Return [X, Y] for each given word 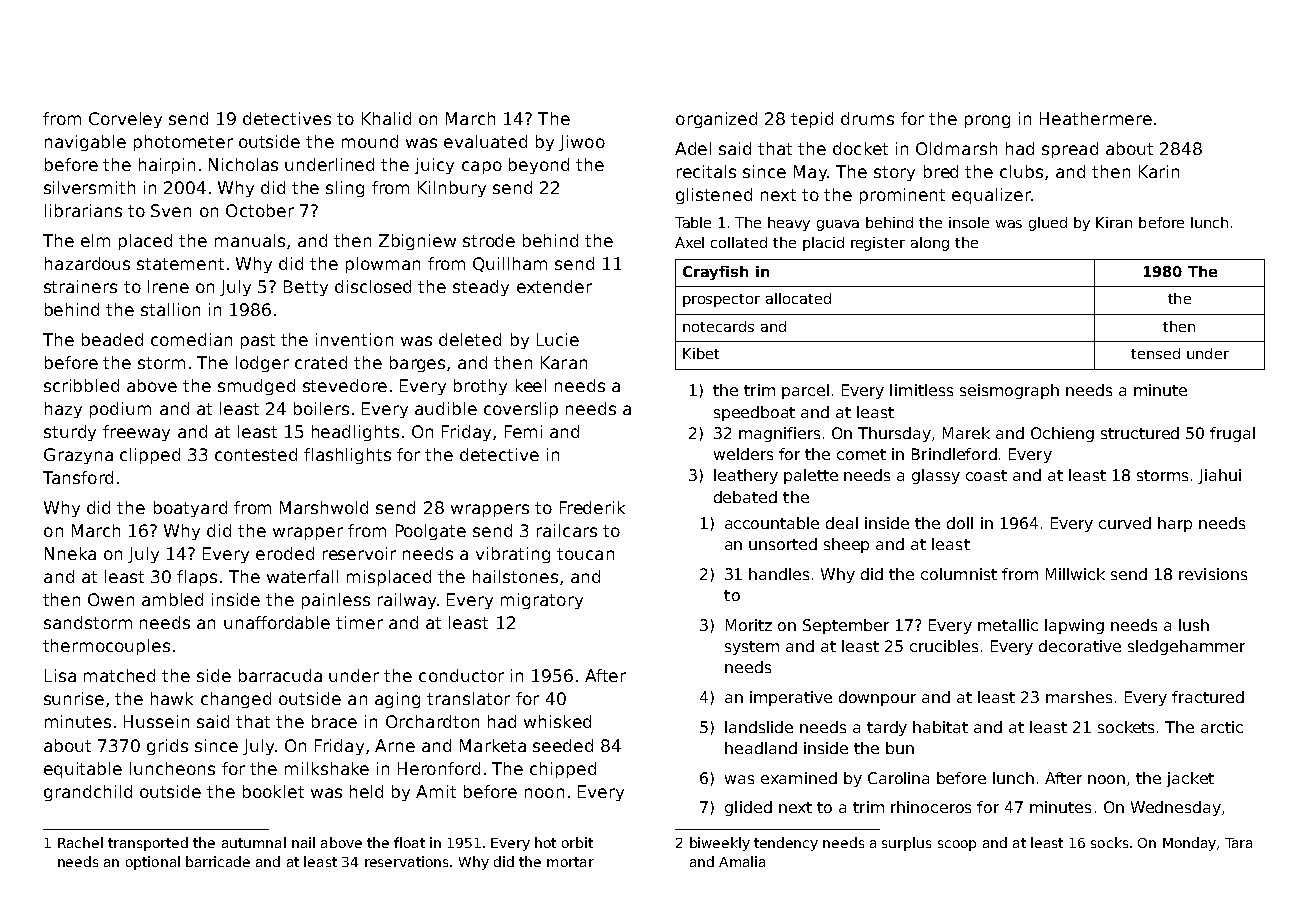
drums [867, 118]
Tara [1238, 843]
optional [153, 863]
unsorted [783, 544]
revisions [1213, 574]
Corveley [125, 120]
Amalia [742, 861]
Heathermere [1096, 118]
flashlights [347, 456]
